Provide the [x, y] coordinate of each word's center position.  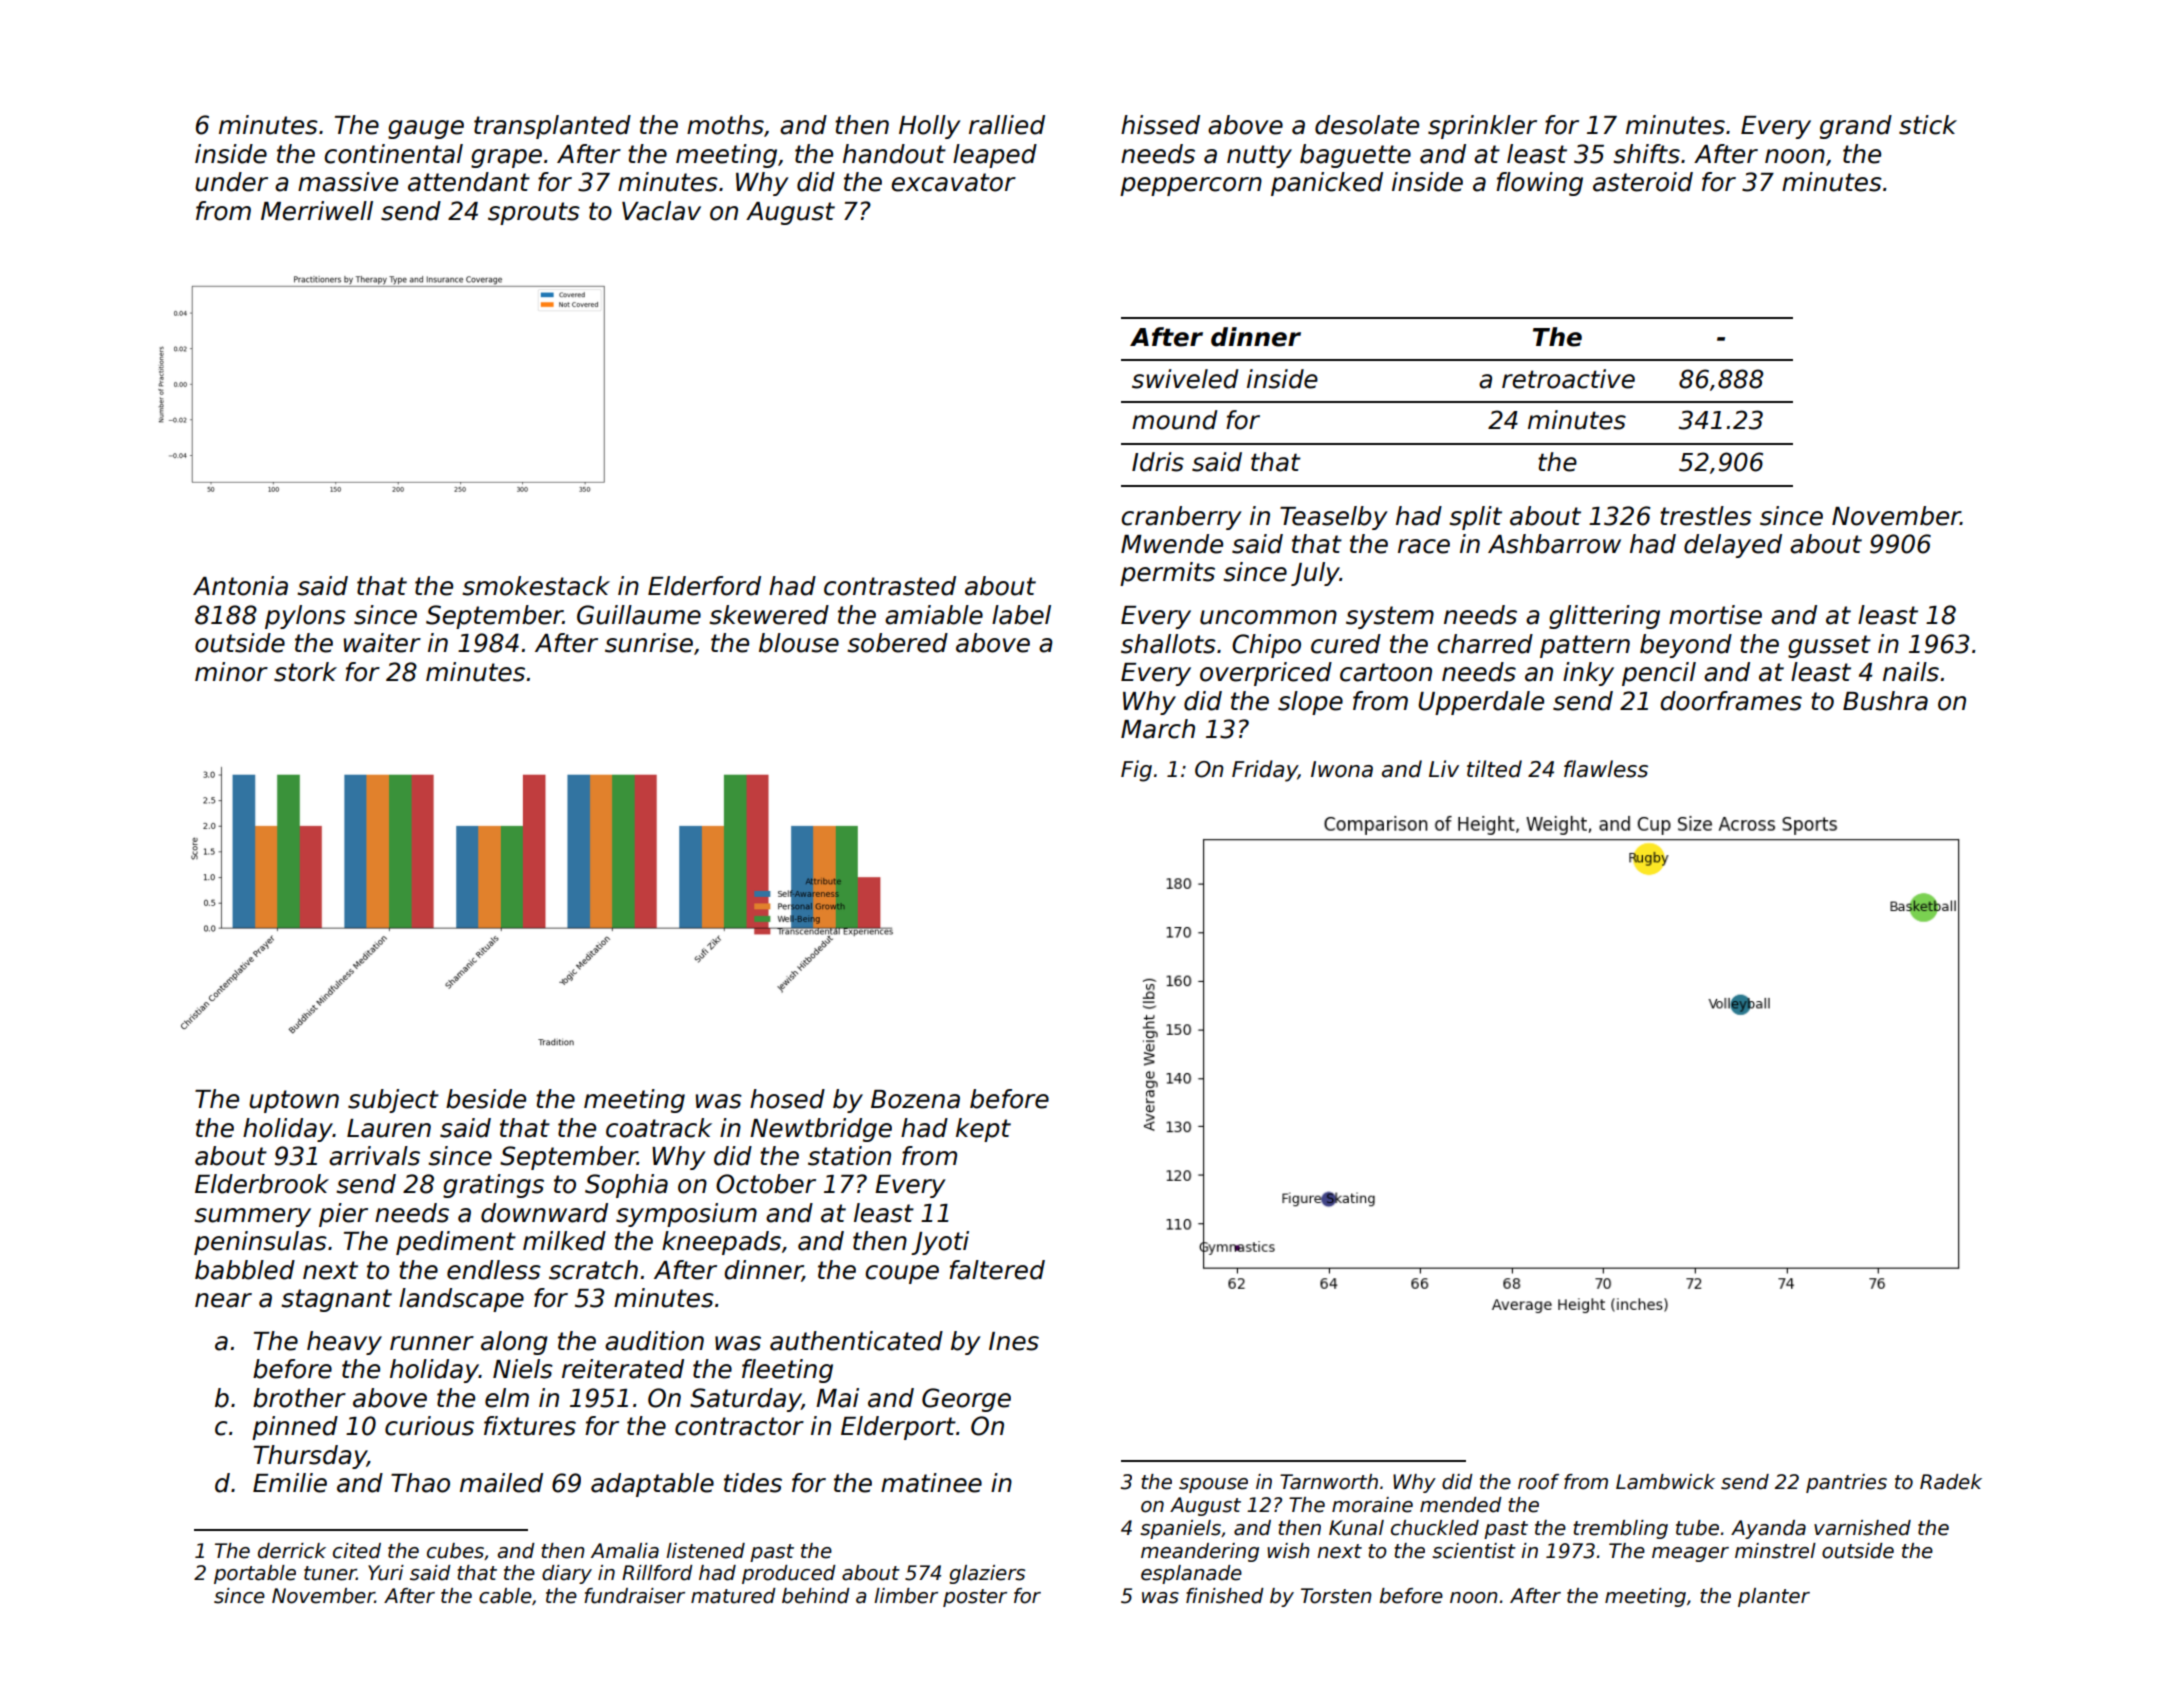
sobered [897, 643]
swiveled [1185, 379]
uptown [294, 1101]
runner [432, 1343]
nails [1911, 672]
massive [348, 182]
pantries [1846, 1483]
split [1475, 518]
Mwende [1172, 544]
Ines [1014, 1341]
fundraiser [634, 1596]
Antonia [240, 586]
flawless [1606, 769]
